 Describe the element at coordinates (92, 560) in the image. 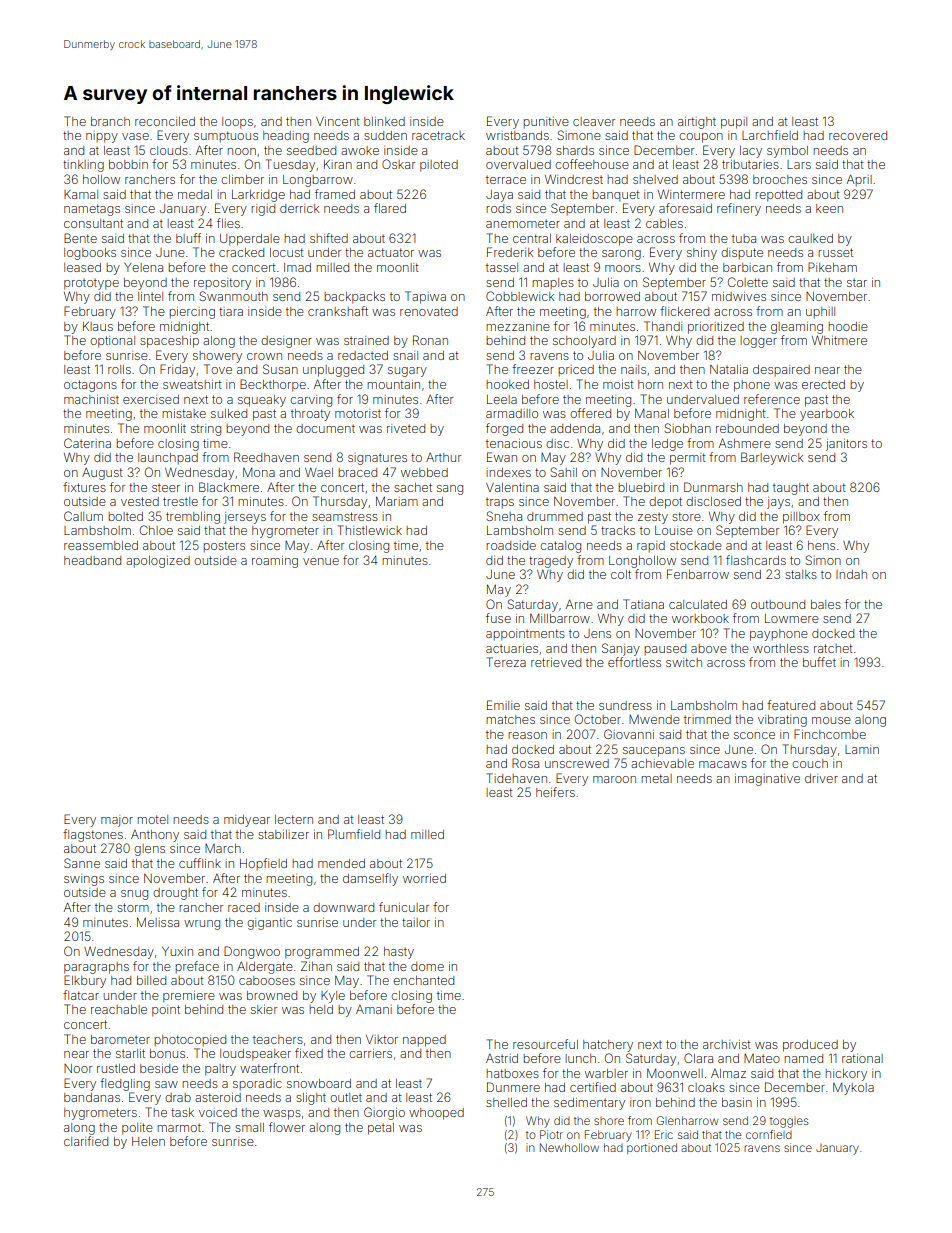

I see `headband` at that location.
